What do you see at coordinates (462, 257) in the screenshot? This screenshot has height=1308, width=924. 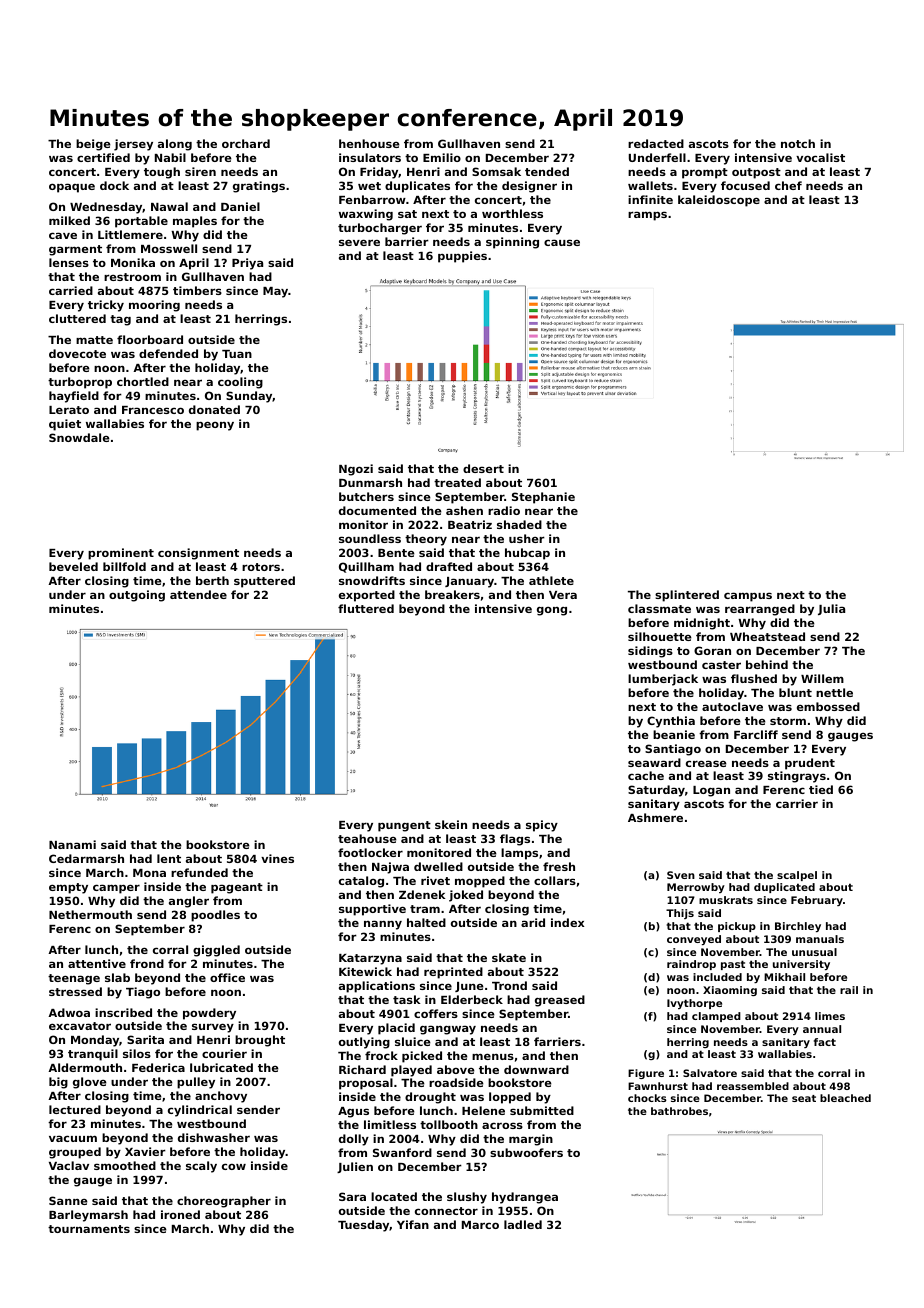 I see `puppies` at bounding box center [462, 257].
